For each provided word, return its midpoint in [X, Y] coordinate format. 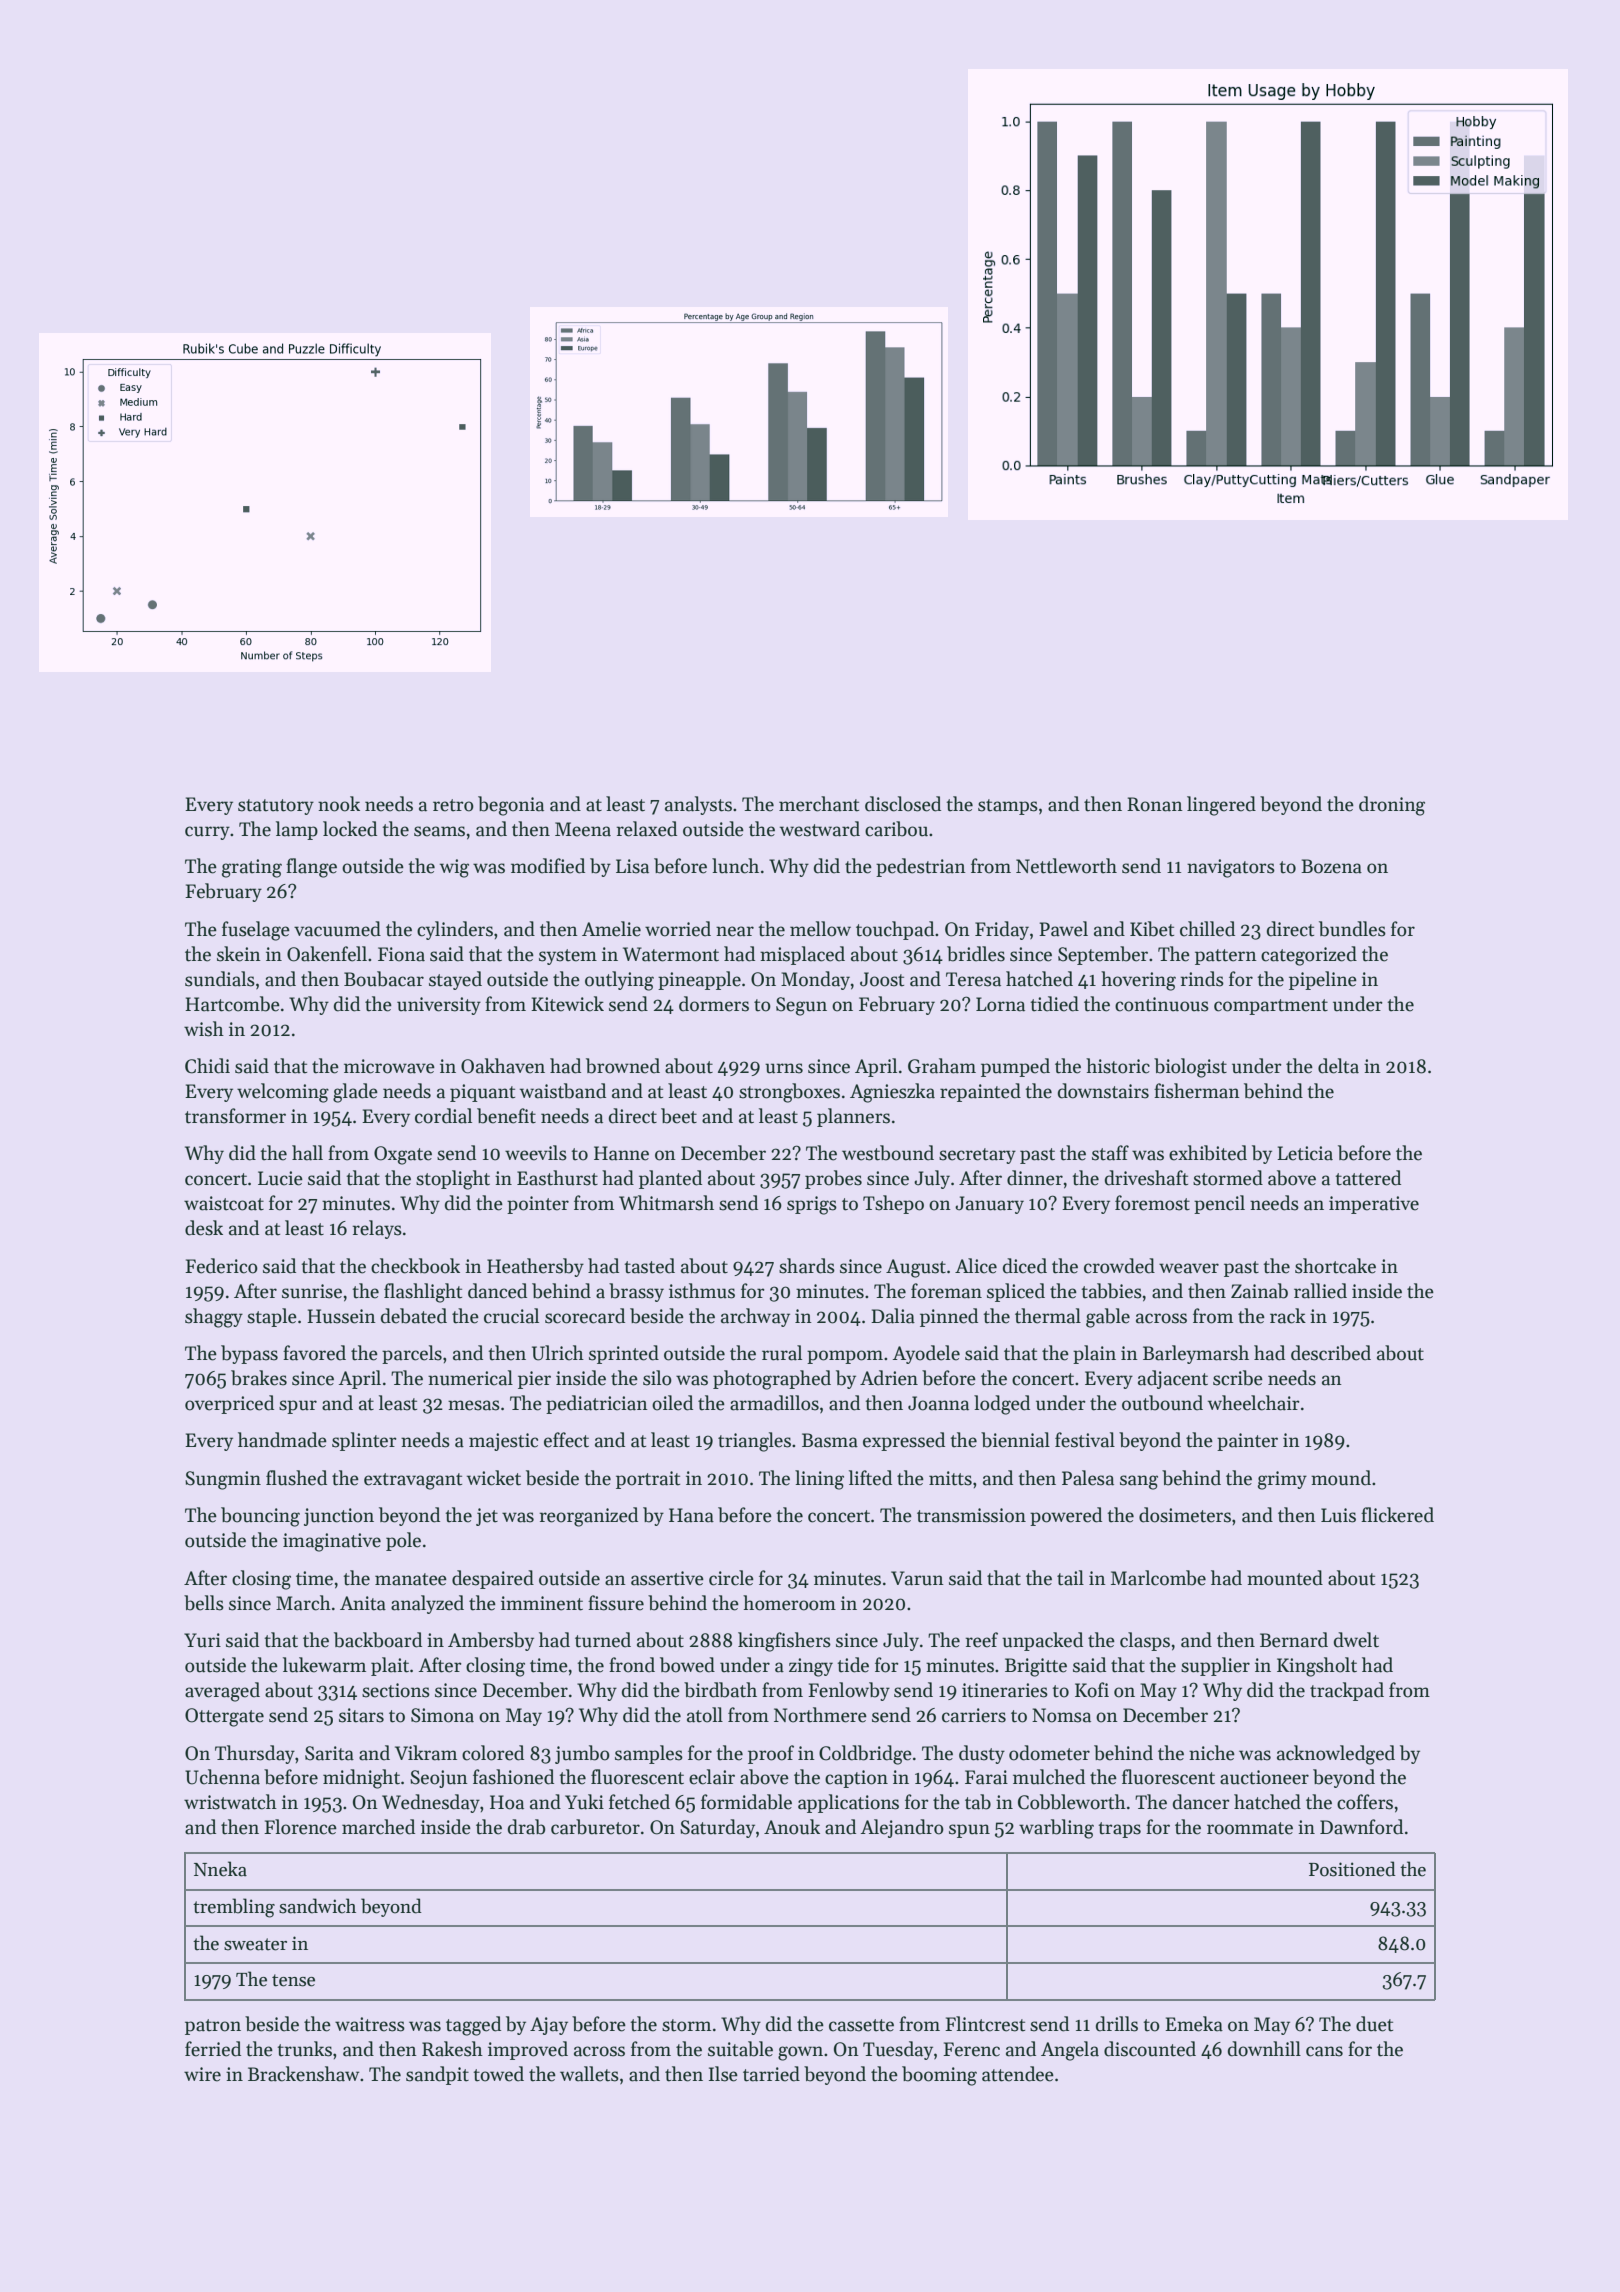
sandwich [317, 1906]
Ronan [1155, 804]
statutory [276, 807]
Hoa [507, 1802]
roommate [1250, 1828]
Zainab [1259, 1291]
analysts [698, 805]
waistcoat [224, 1203]
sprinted [624, 1354]
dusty [982, 1754]
